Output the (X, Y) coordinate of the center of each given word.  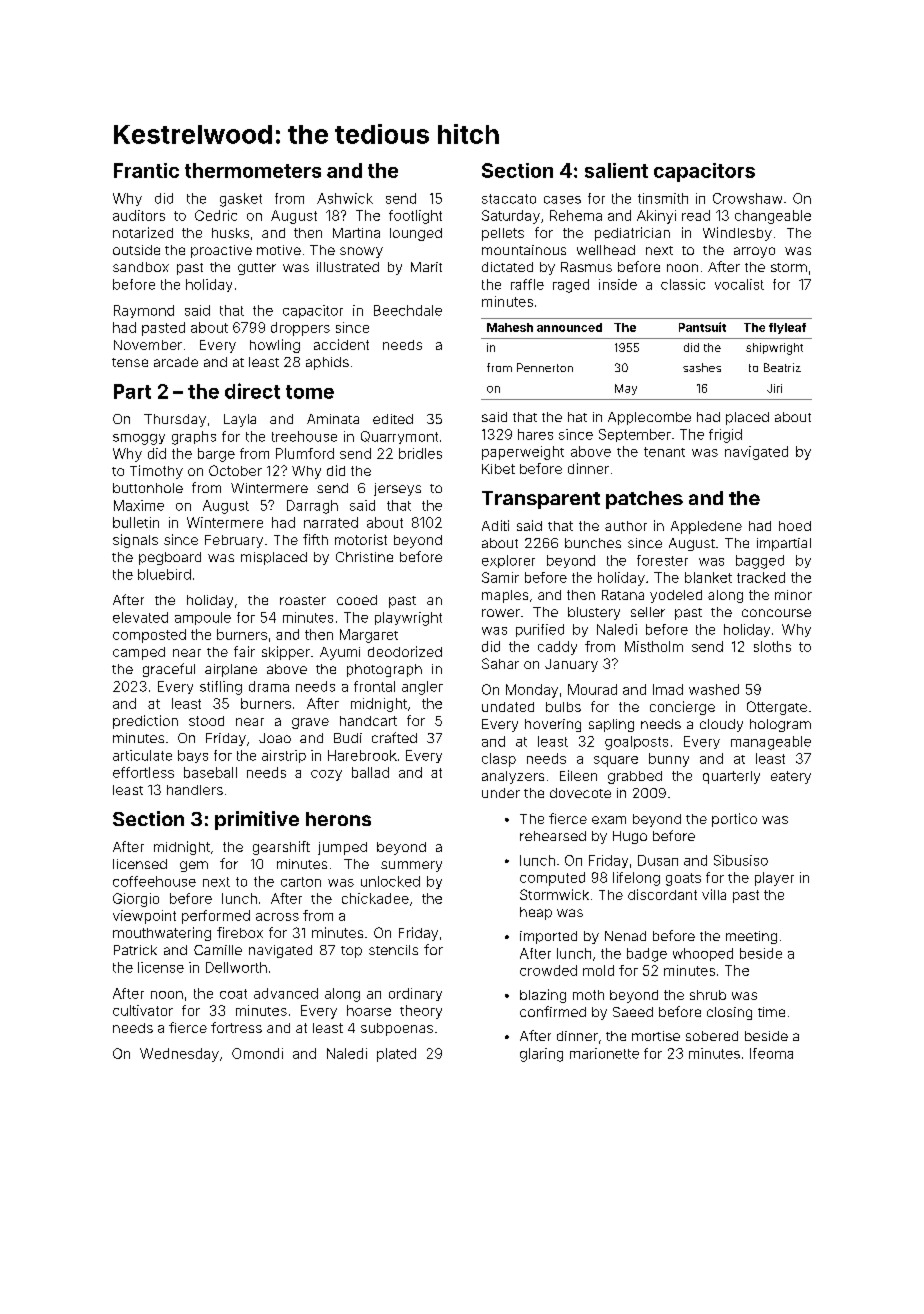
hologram (780, 725)
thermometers (253, 170)
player (774, 879)
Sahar (500, 663)
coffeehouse (154, 881)
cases (562, 200)
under (501, 793)
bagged (760, 562)
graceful (169, 670)
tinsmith (663, 198)
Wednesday (179, 1055)
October (235, 470)
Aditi (495, 525)
